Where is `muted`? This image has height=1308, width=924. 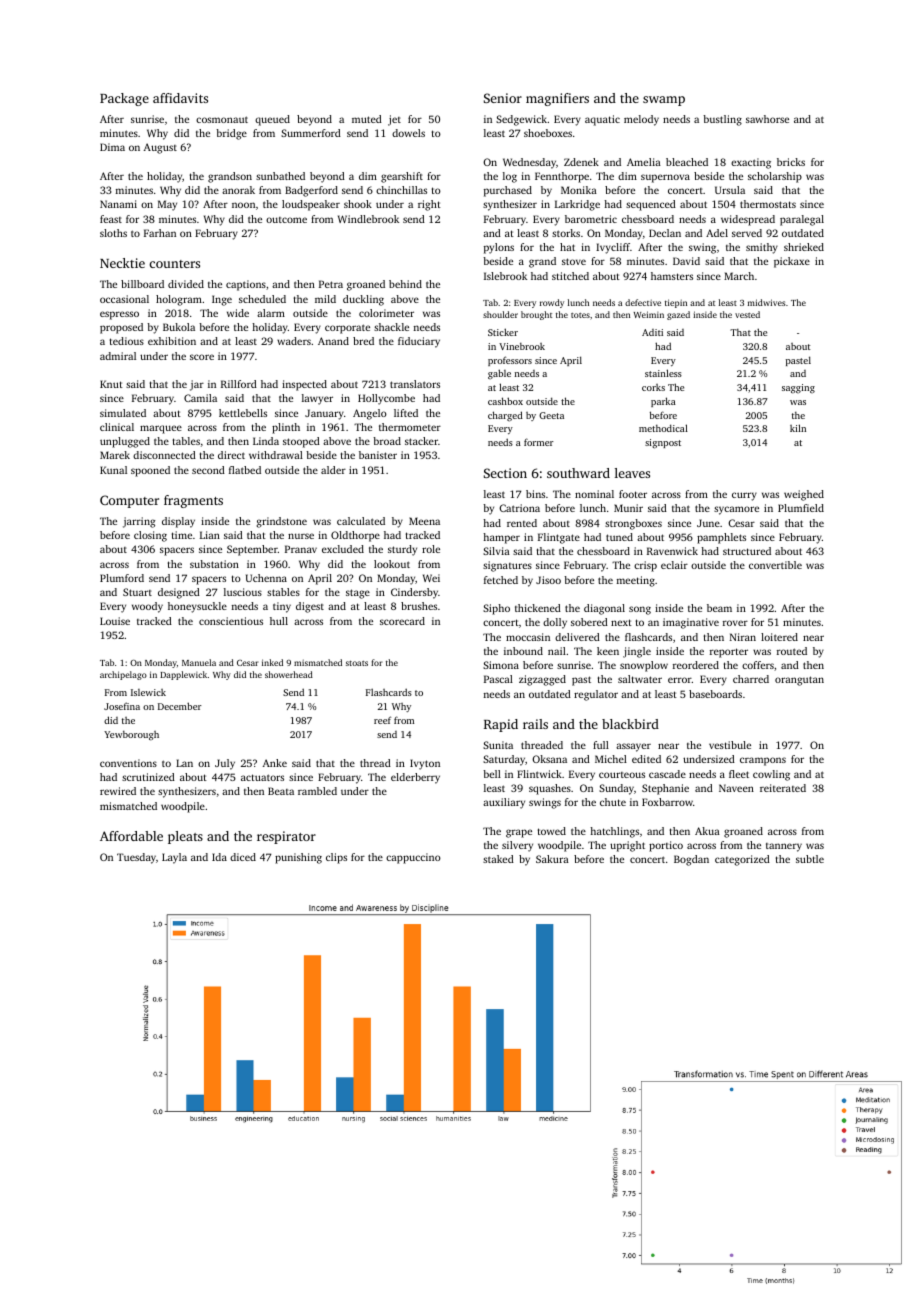 muted is located at coordinates (367, 119).
